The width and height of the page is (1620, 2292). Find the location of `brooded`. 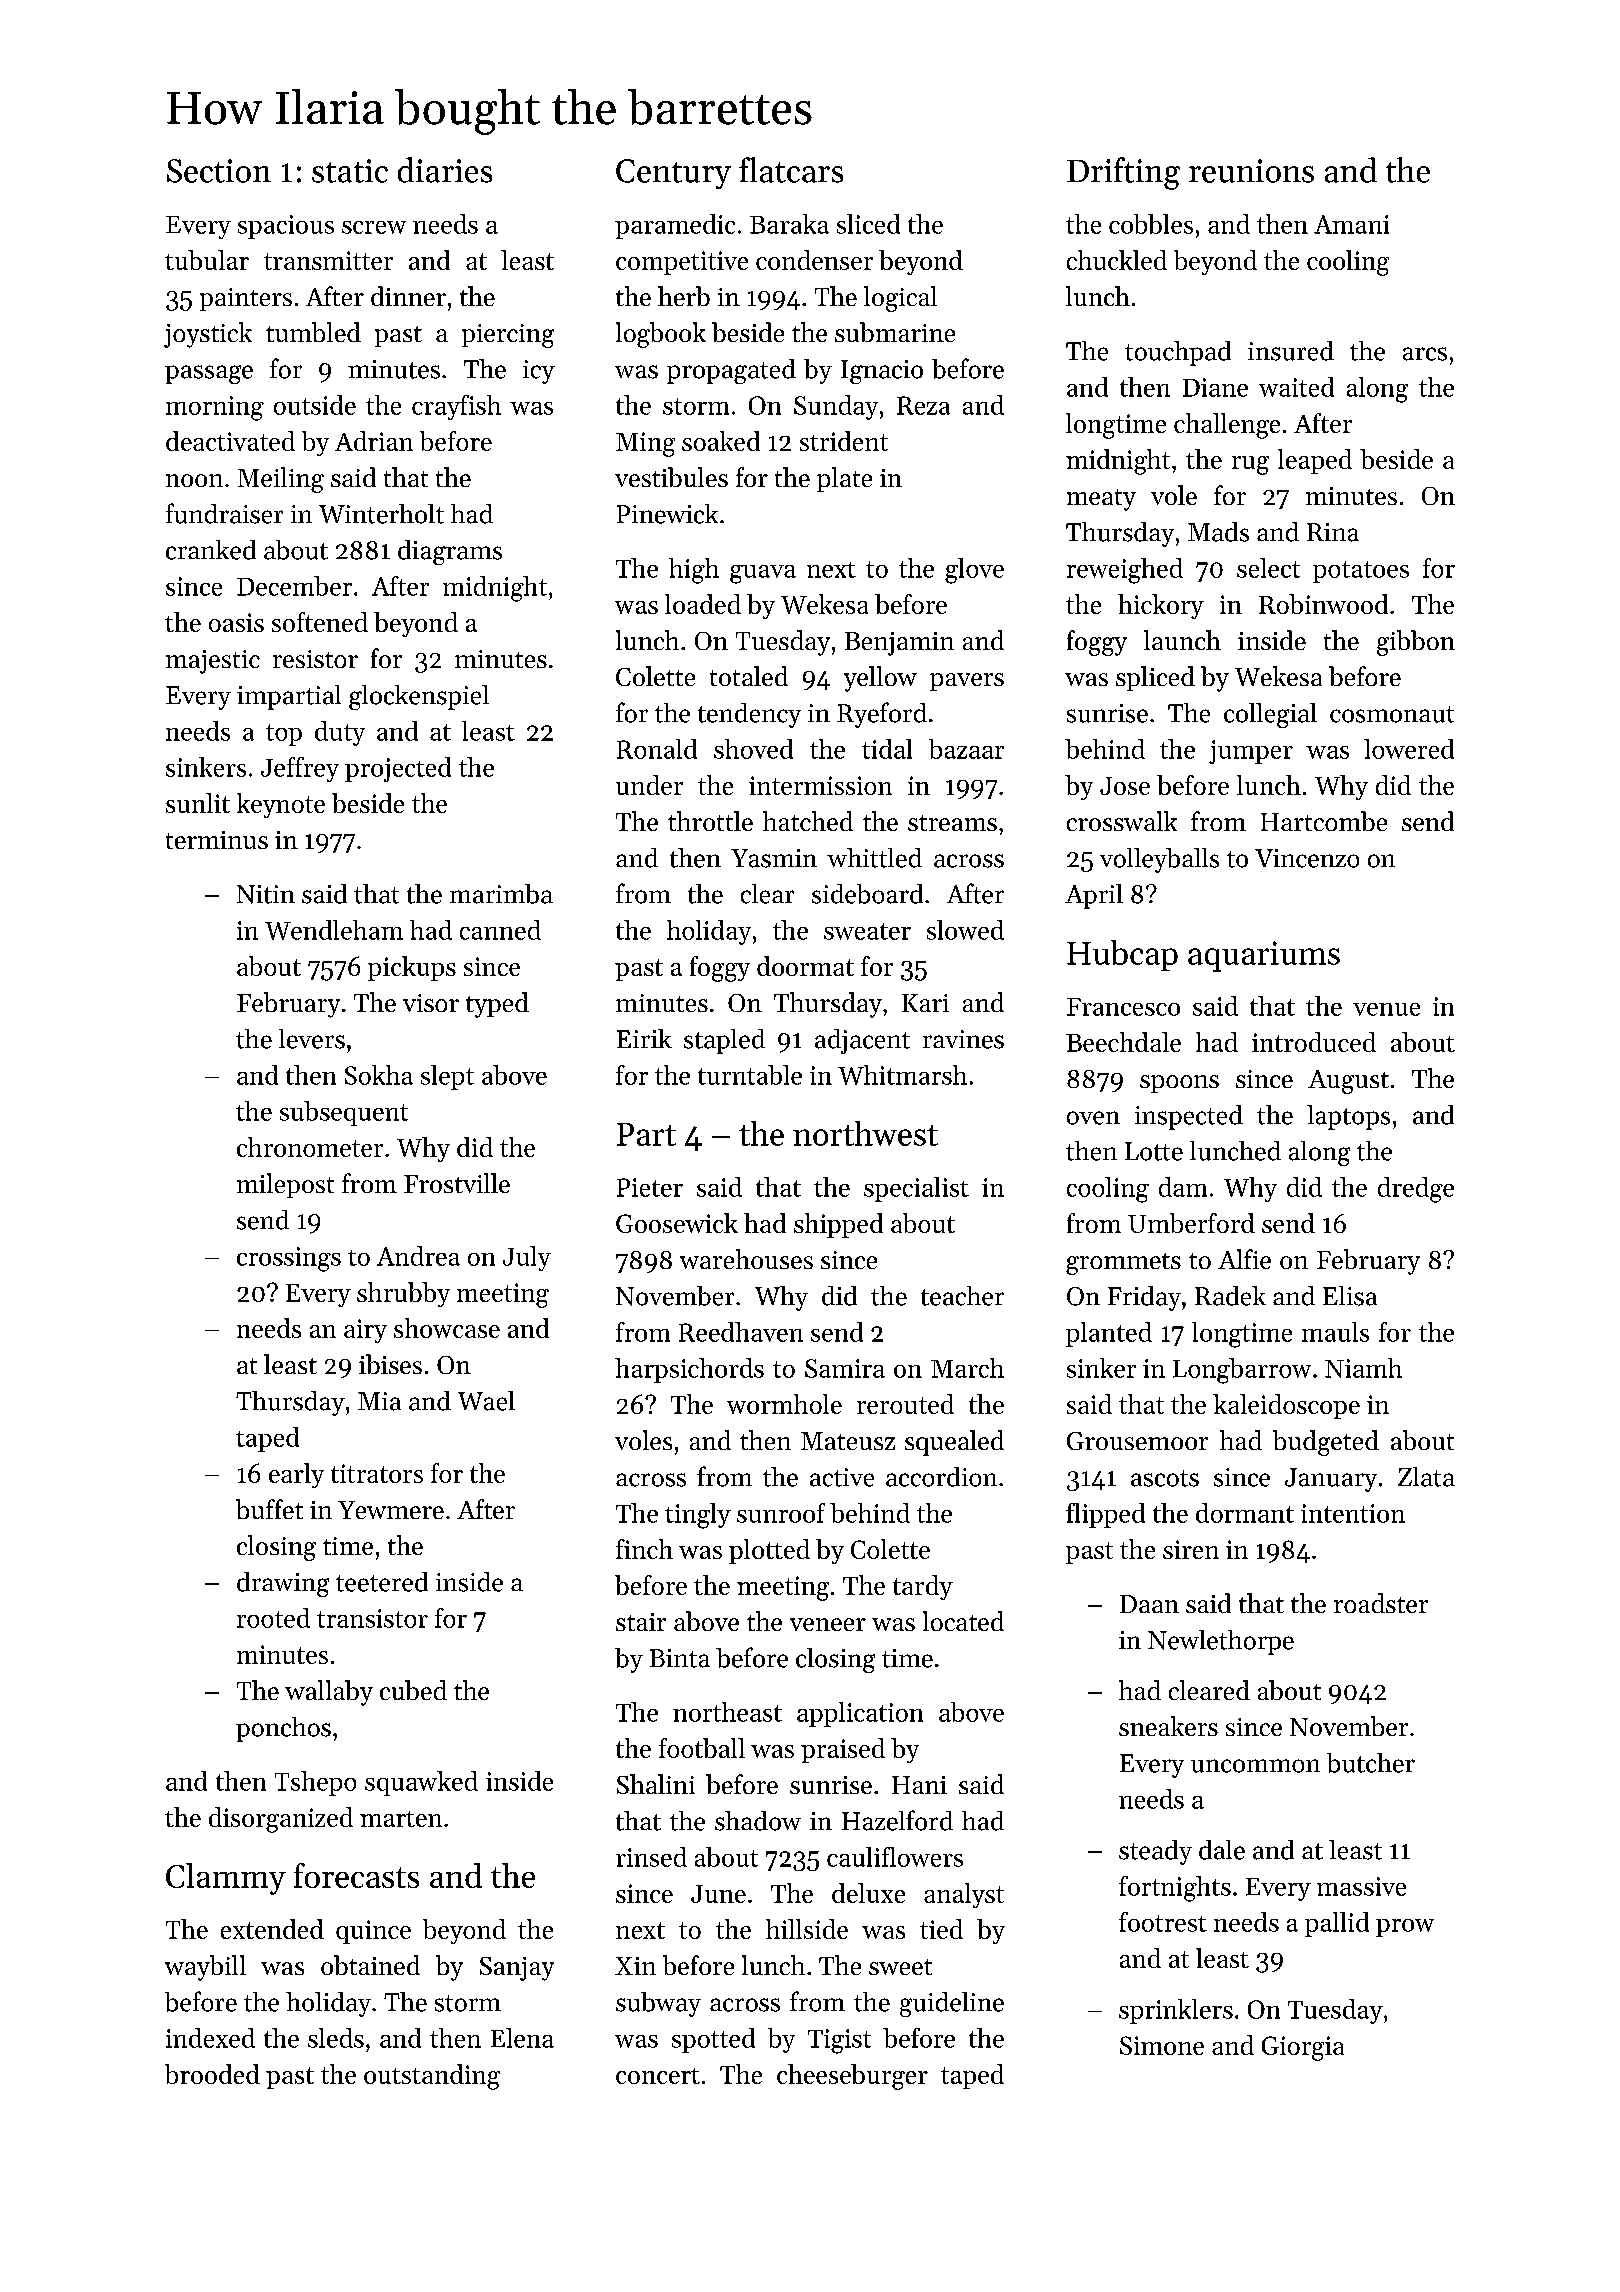

brooded is located at coordinates (212, 2074).
